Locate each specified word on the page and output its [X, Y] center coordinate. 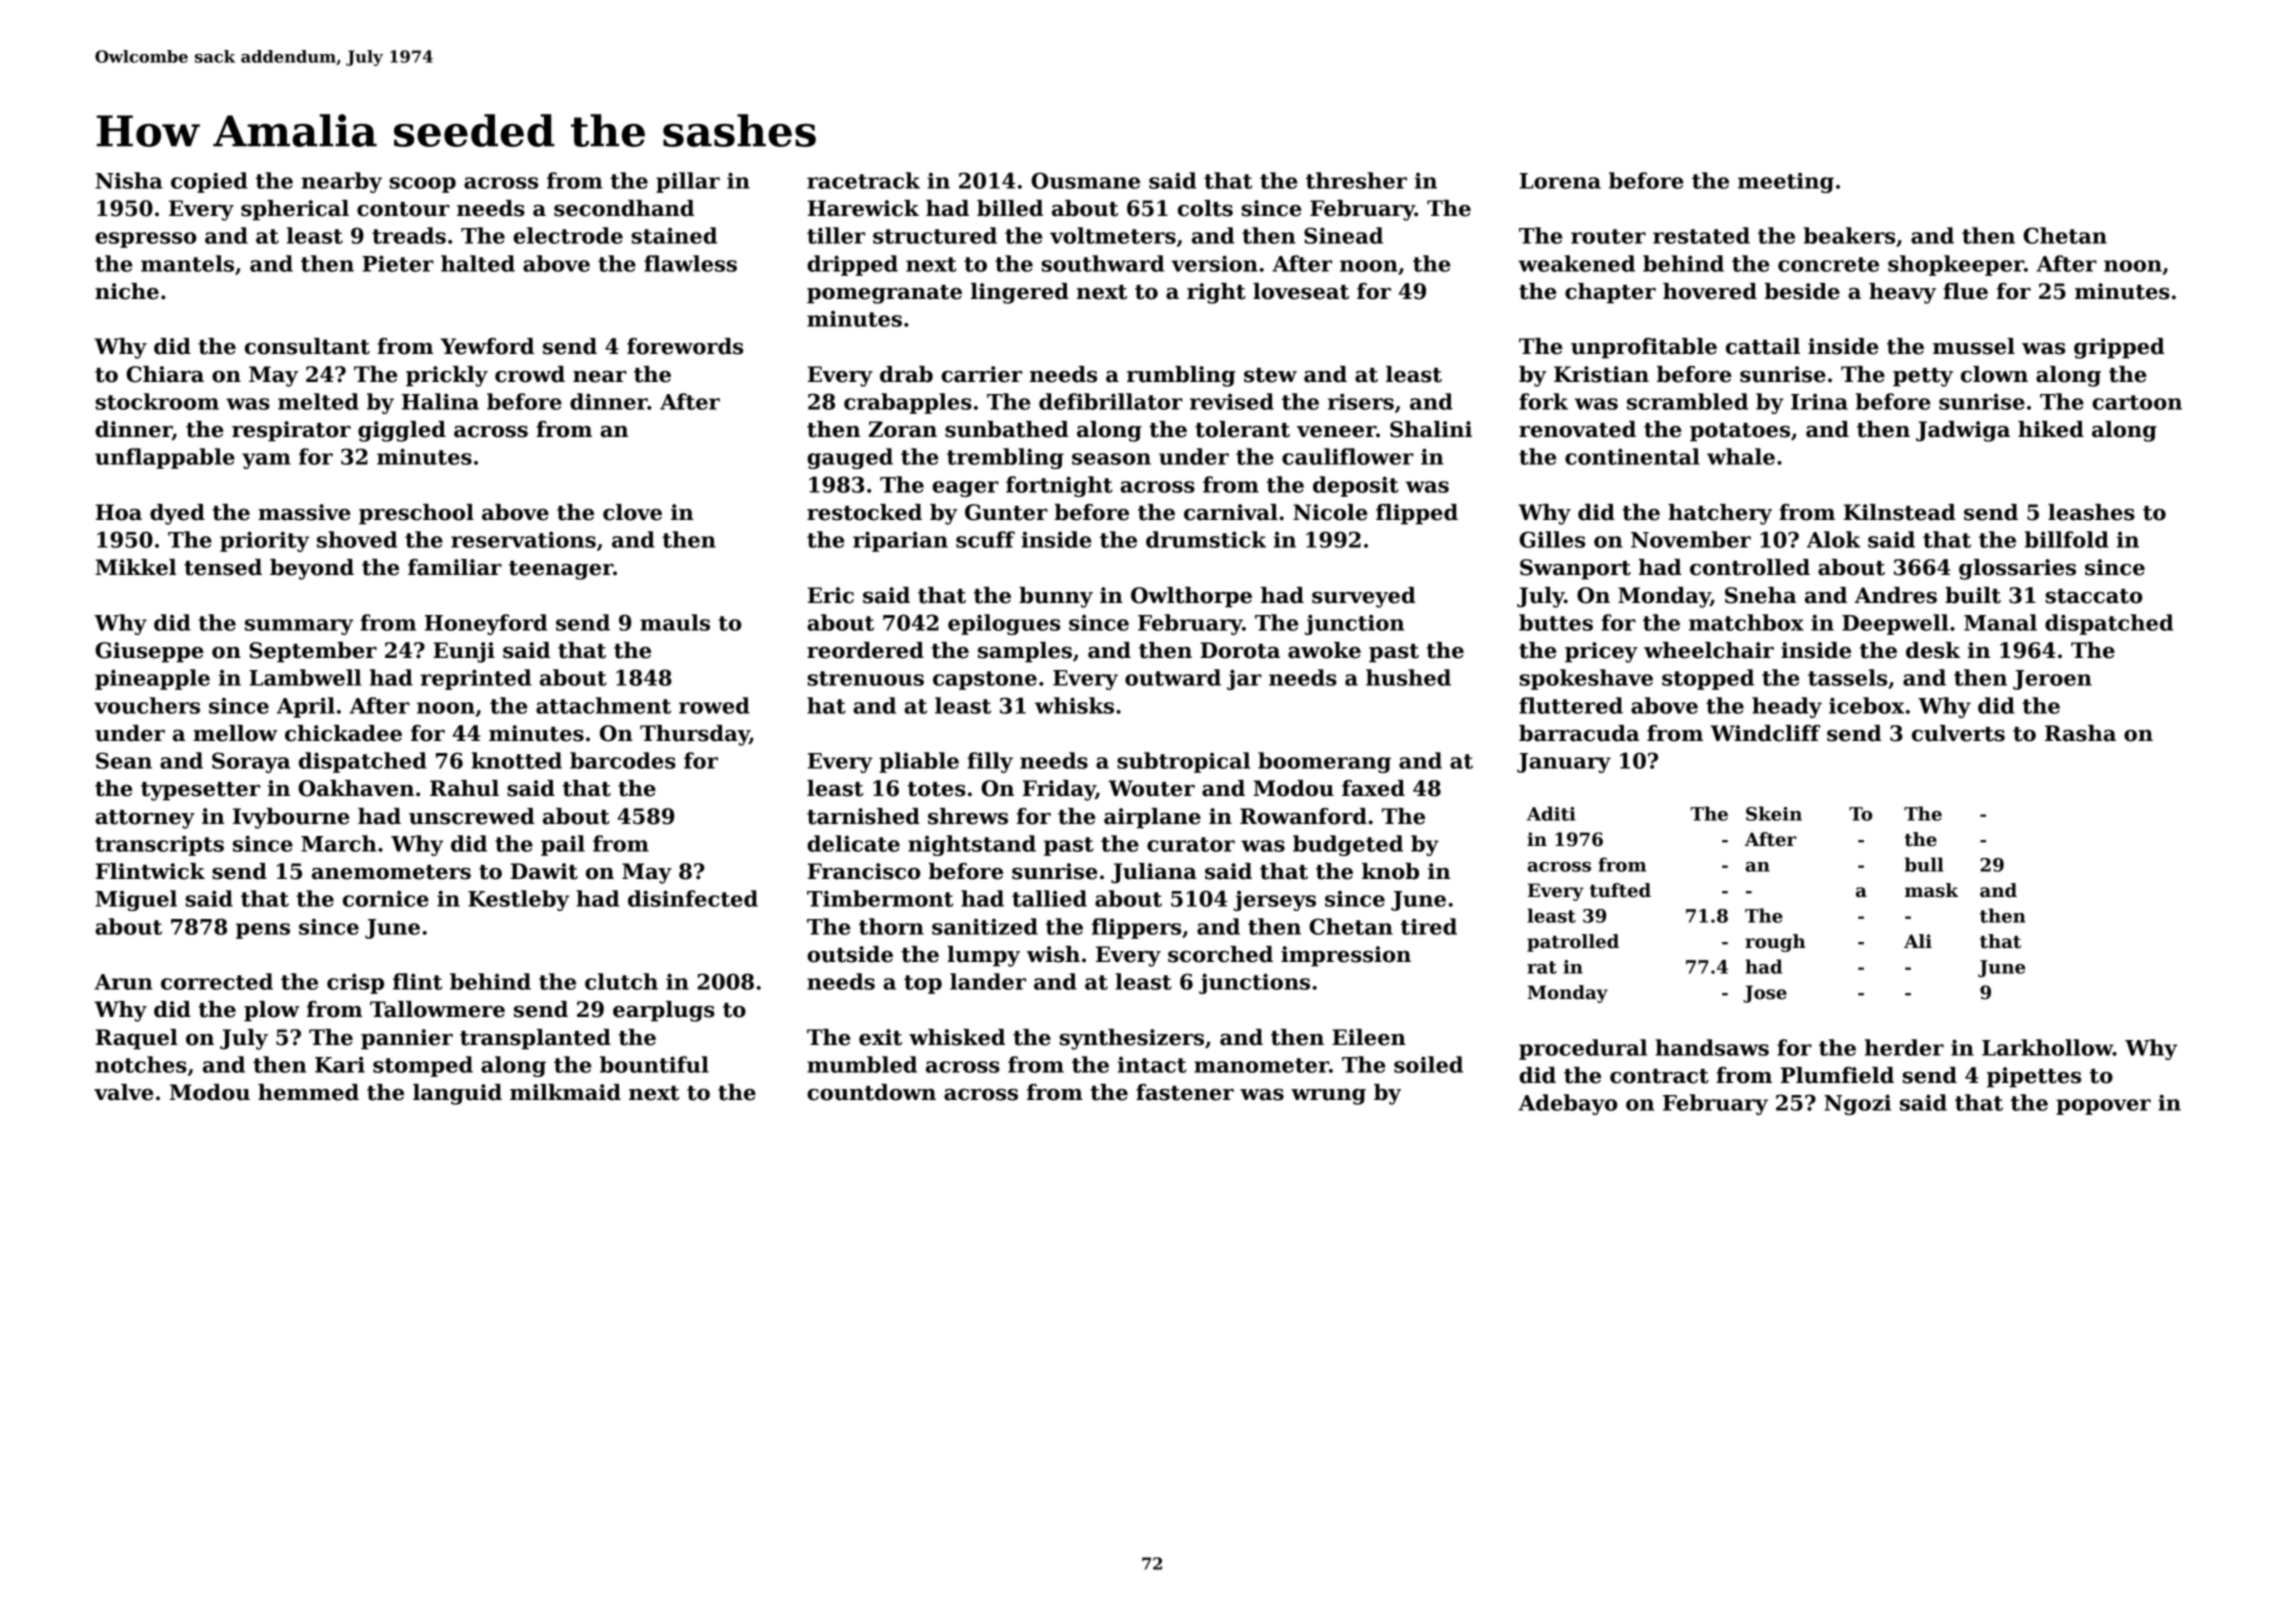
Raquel [137, 1039]
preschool [416, 514]
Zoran [903, 429]
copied [209, 182]
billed [1010, 208]
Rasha [2080, 733]
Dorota [1240, 650]
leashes [2091, 512]
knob [1390, 871]
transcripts [159, 845]
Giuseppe [149, 652]
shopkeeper [1956, 265]
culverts [1958, 733]
